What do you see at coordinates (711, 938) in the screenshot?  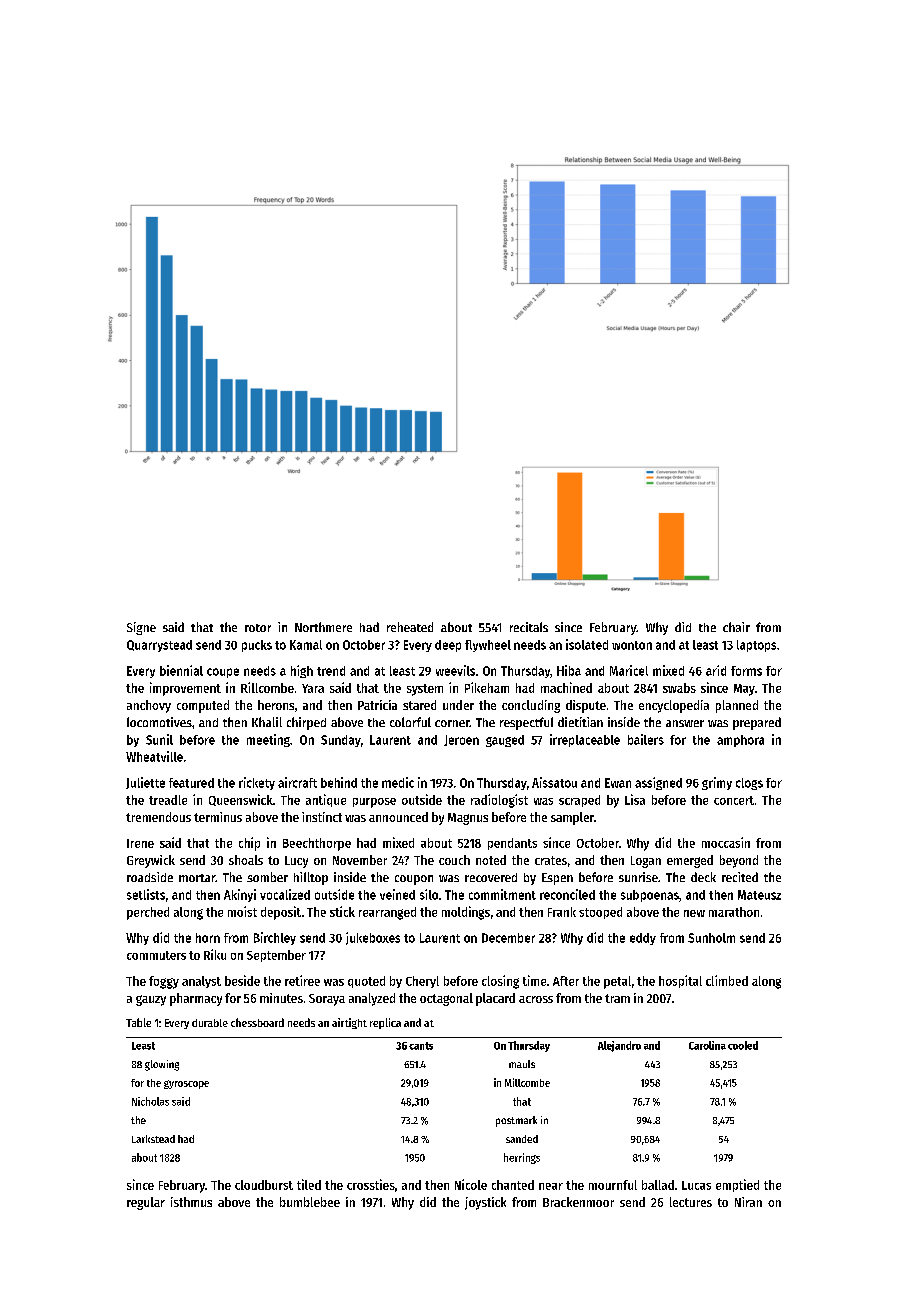 I see `Sunholm` at bounding box center [711, 938].
